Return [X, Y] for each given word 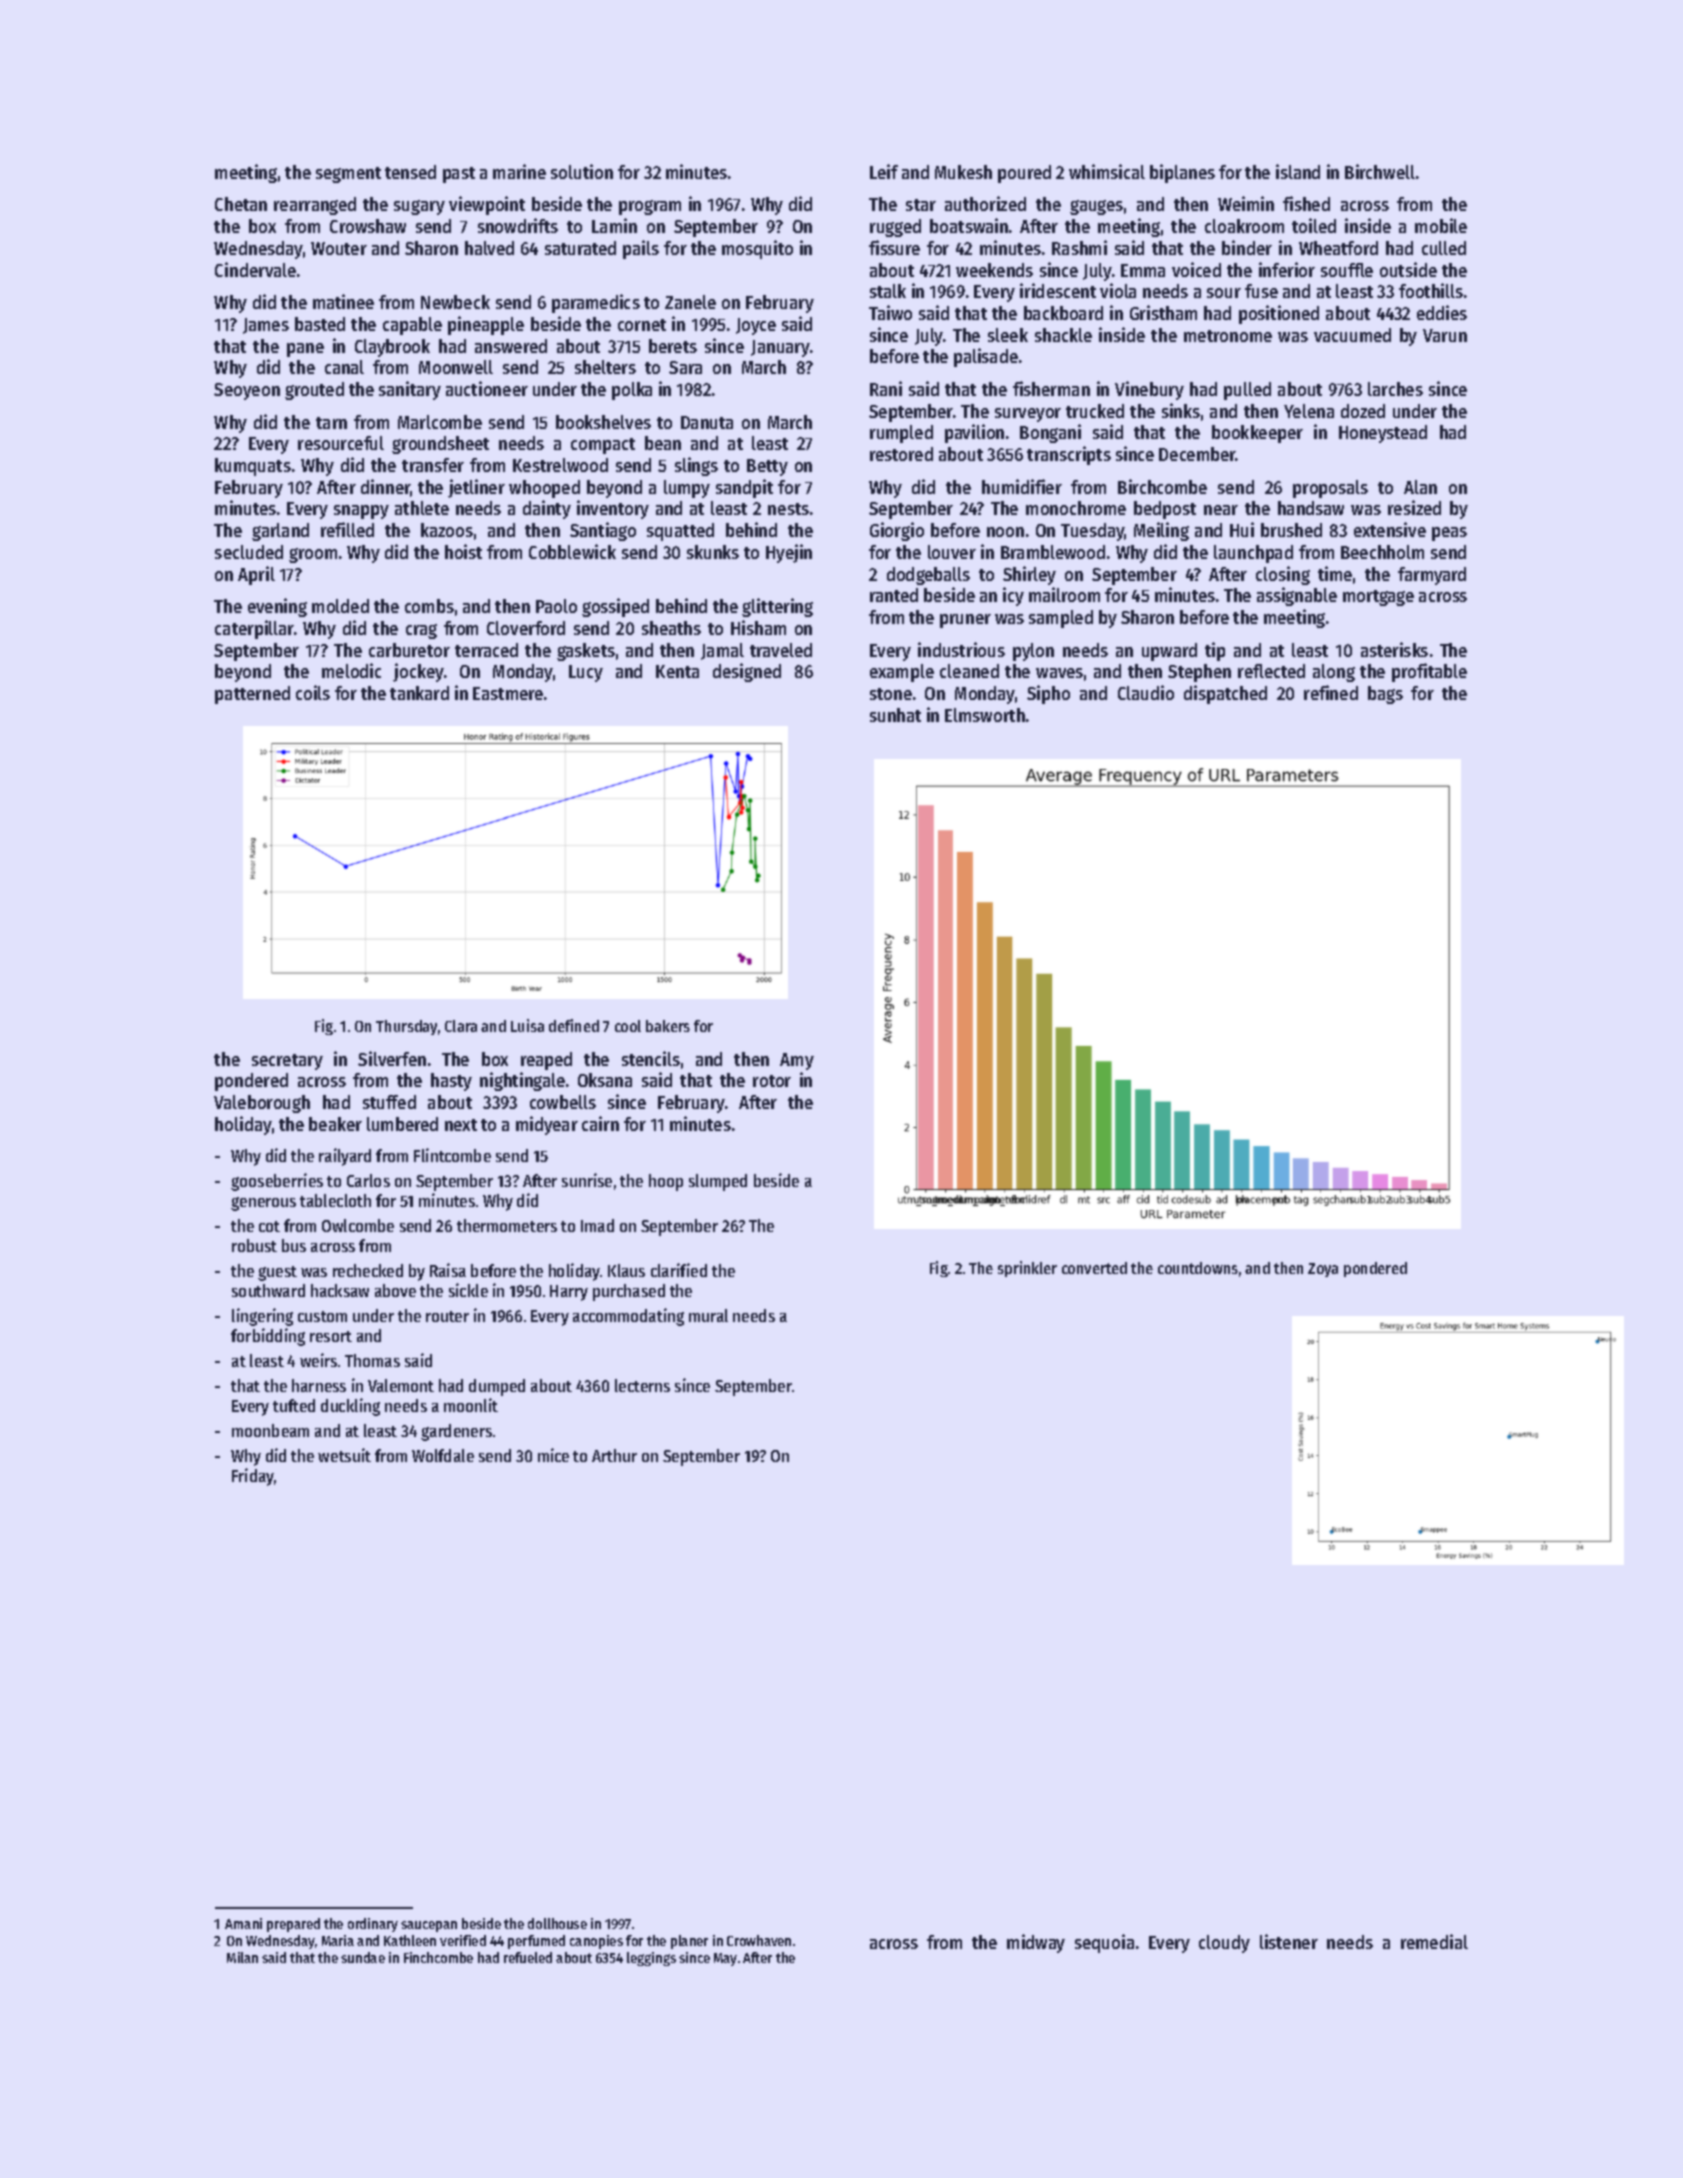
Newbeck [455, 302]
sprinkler [1027, 1269]
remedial [1434, 1941]
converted [1094, 1268]
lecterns [642, 1385]
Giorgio [897, 531]
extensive [1390, 529]
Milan [242, 1957]
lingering [262, 1317]
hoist [463, 551]
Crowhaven [759, 1940]
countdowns [1198, 1268]
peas [1449, 534]
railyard [345, 1157]
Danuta [707, 422]
